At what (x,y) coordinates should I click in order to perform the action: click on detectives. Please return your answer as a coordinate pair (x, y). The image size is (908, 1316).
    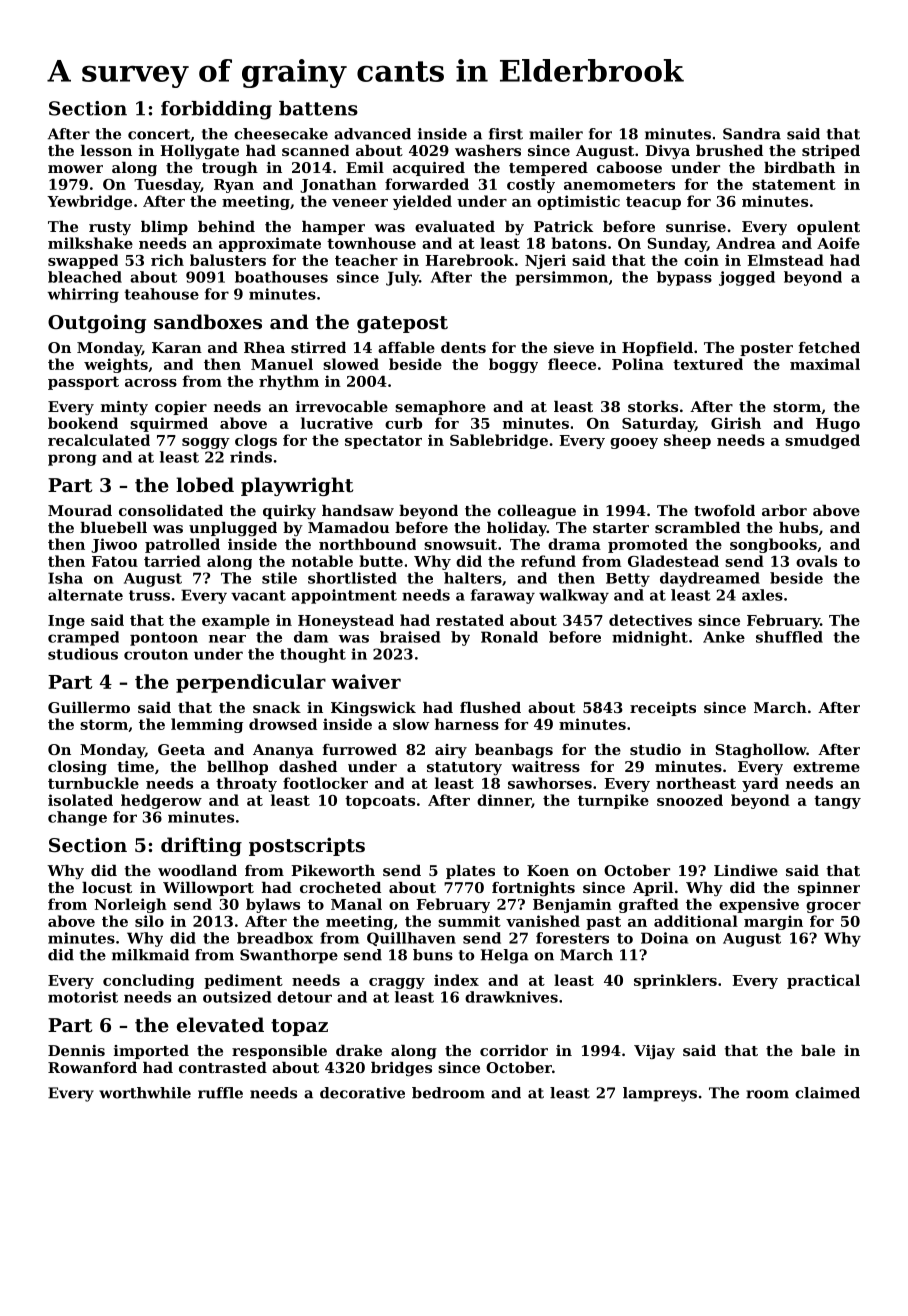
    Looking at the image, I should click on (650, 620).
